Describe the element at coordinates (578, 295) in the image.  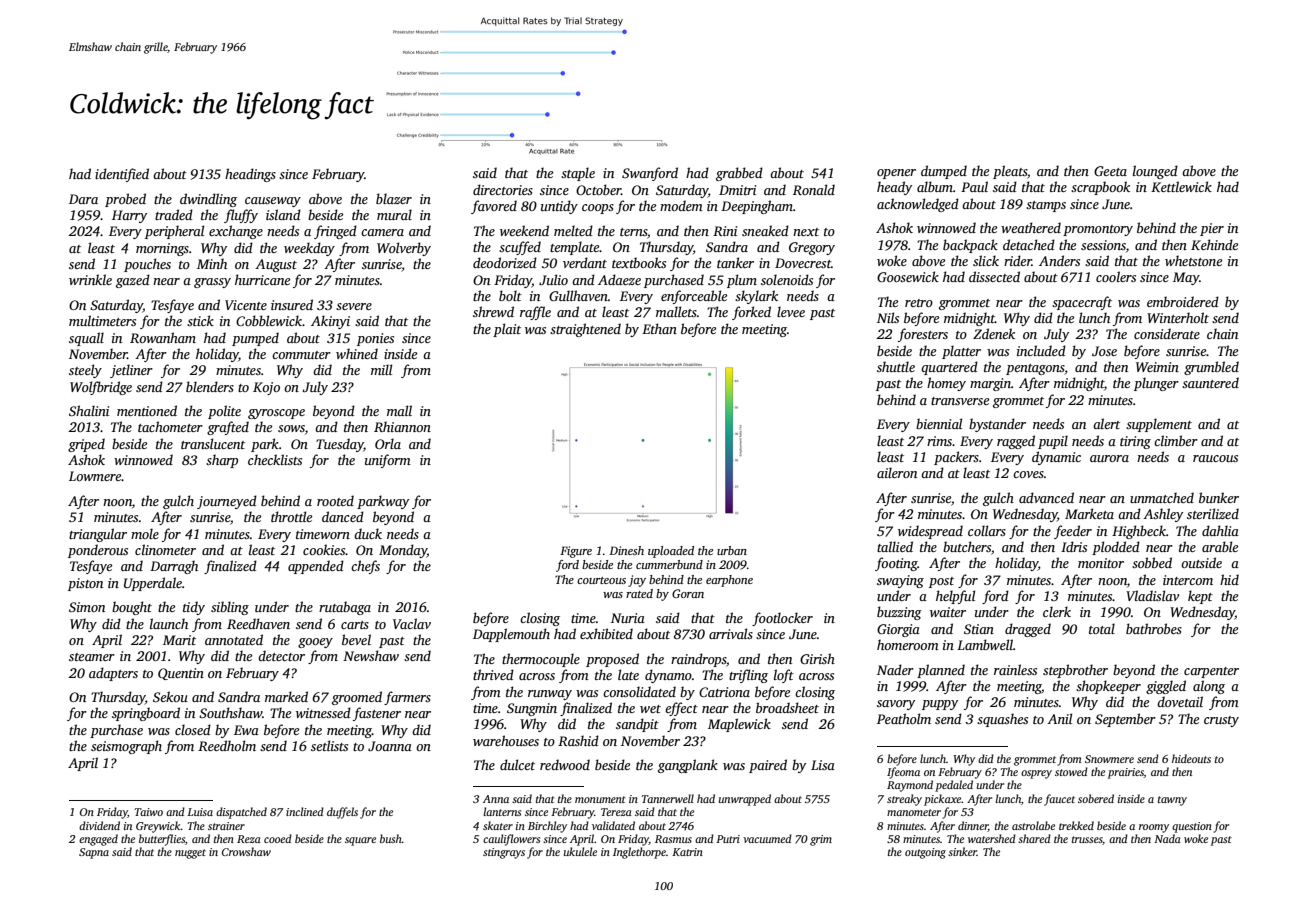
I see `Gullhaven` at that location.
